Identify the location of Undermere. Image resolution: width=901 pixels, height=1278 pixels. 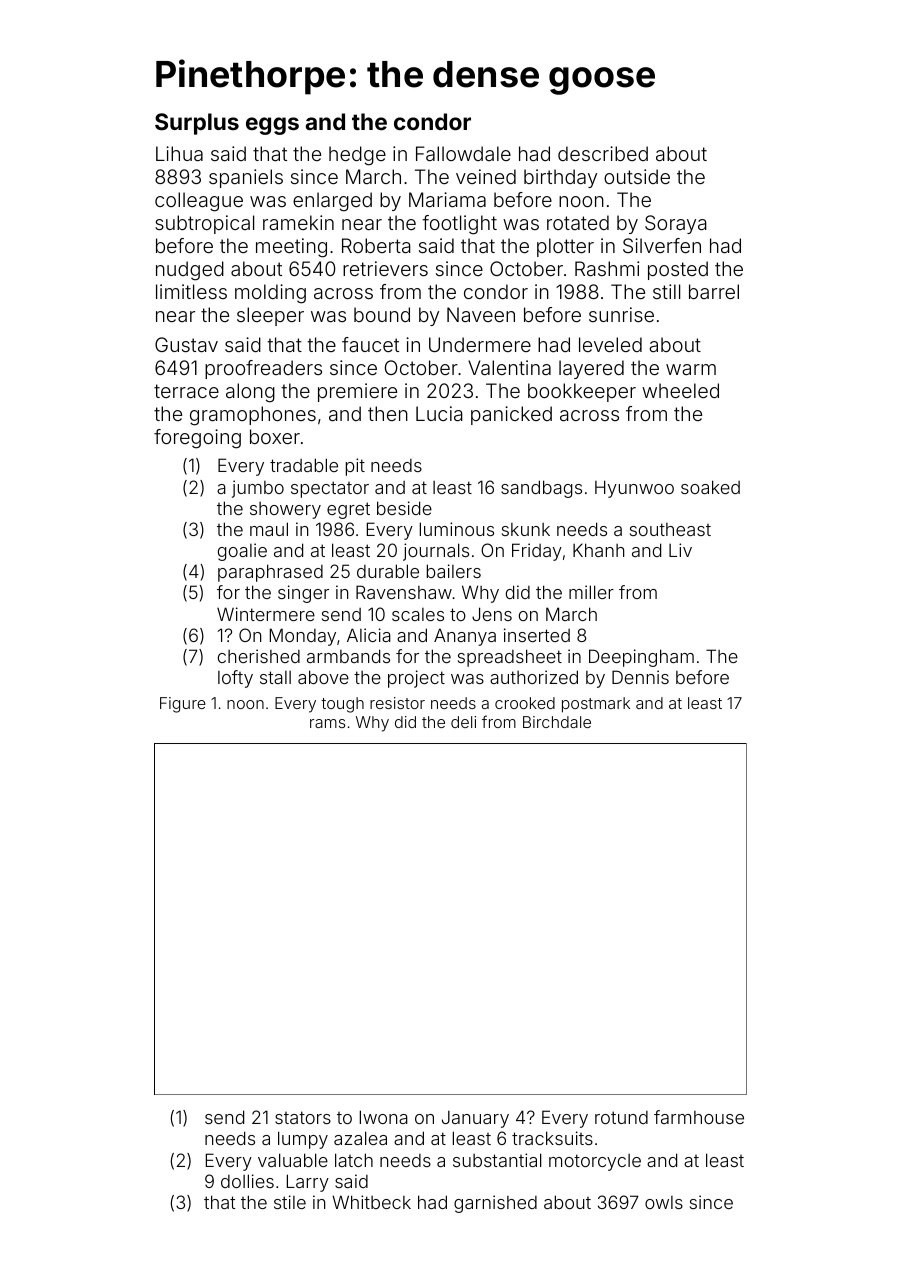
(480, 344).
